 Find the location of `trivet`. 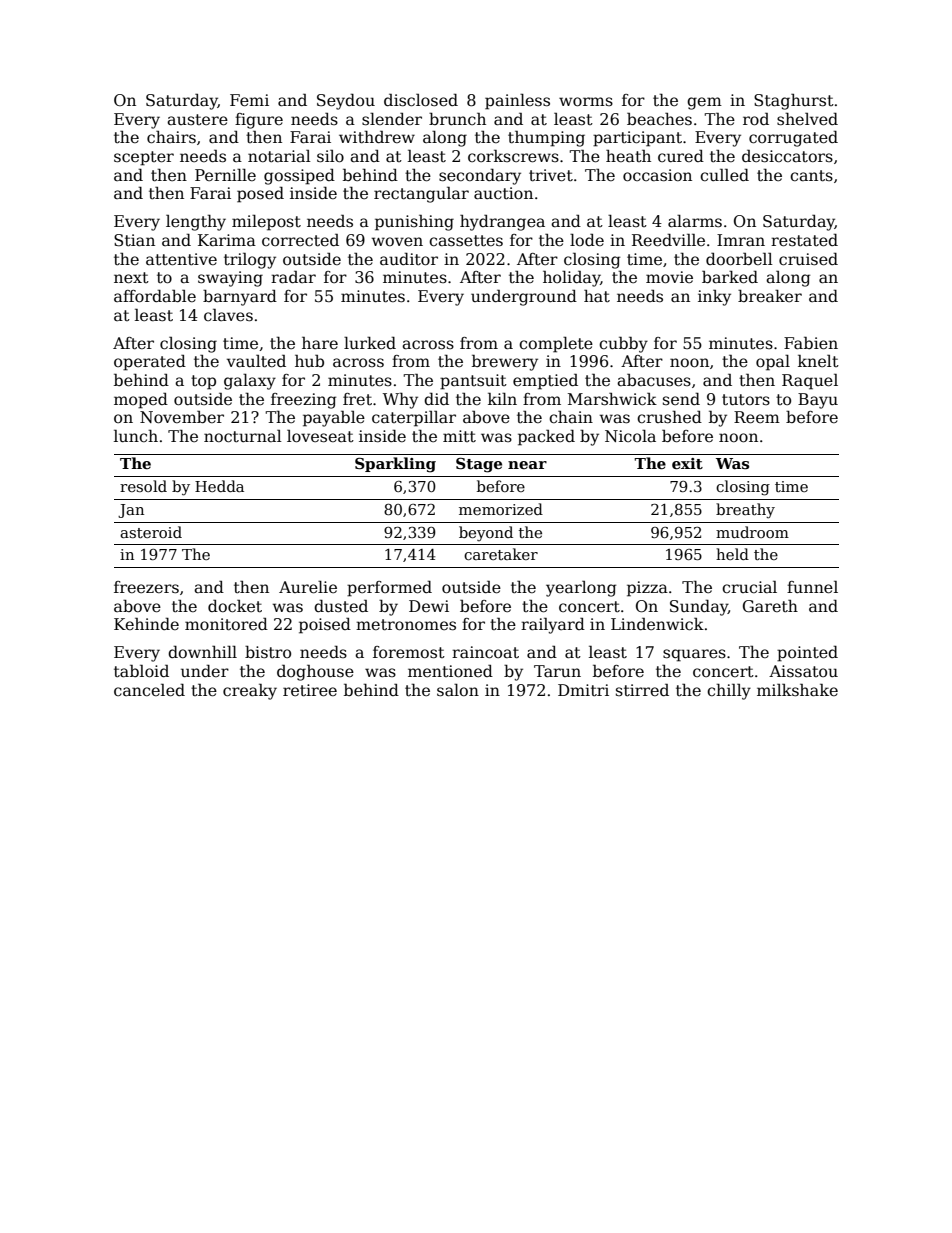

trivet is located at coordinates (551, 175).
